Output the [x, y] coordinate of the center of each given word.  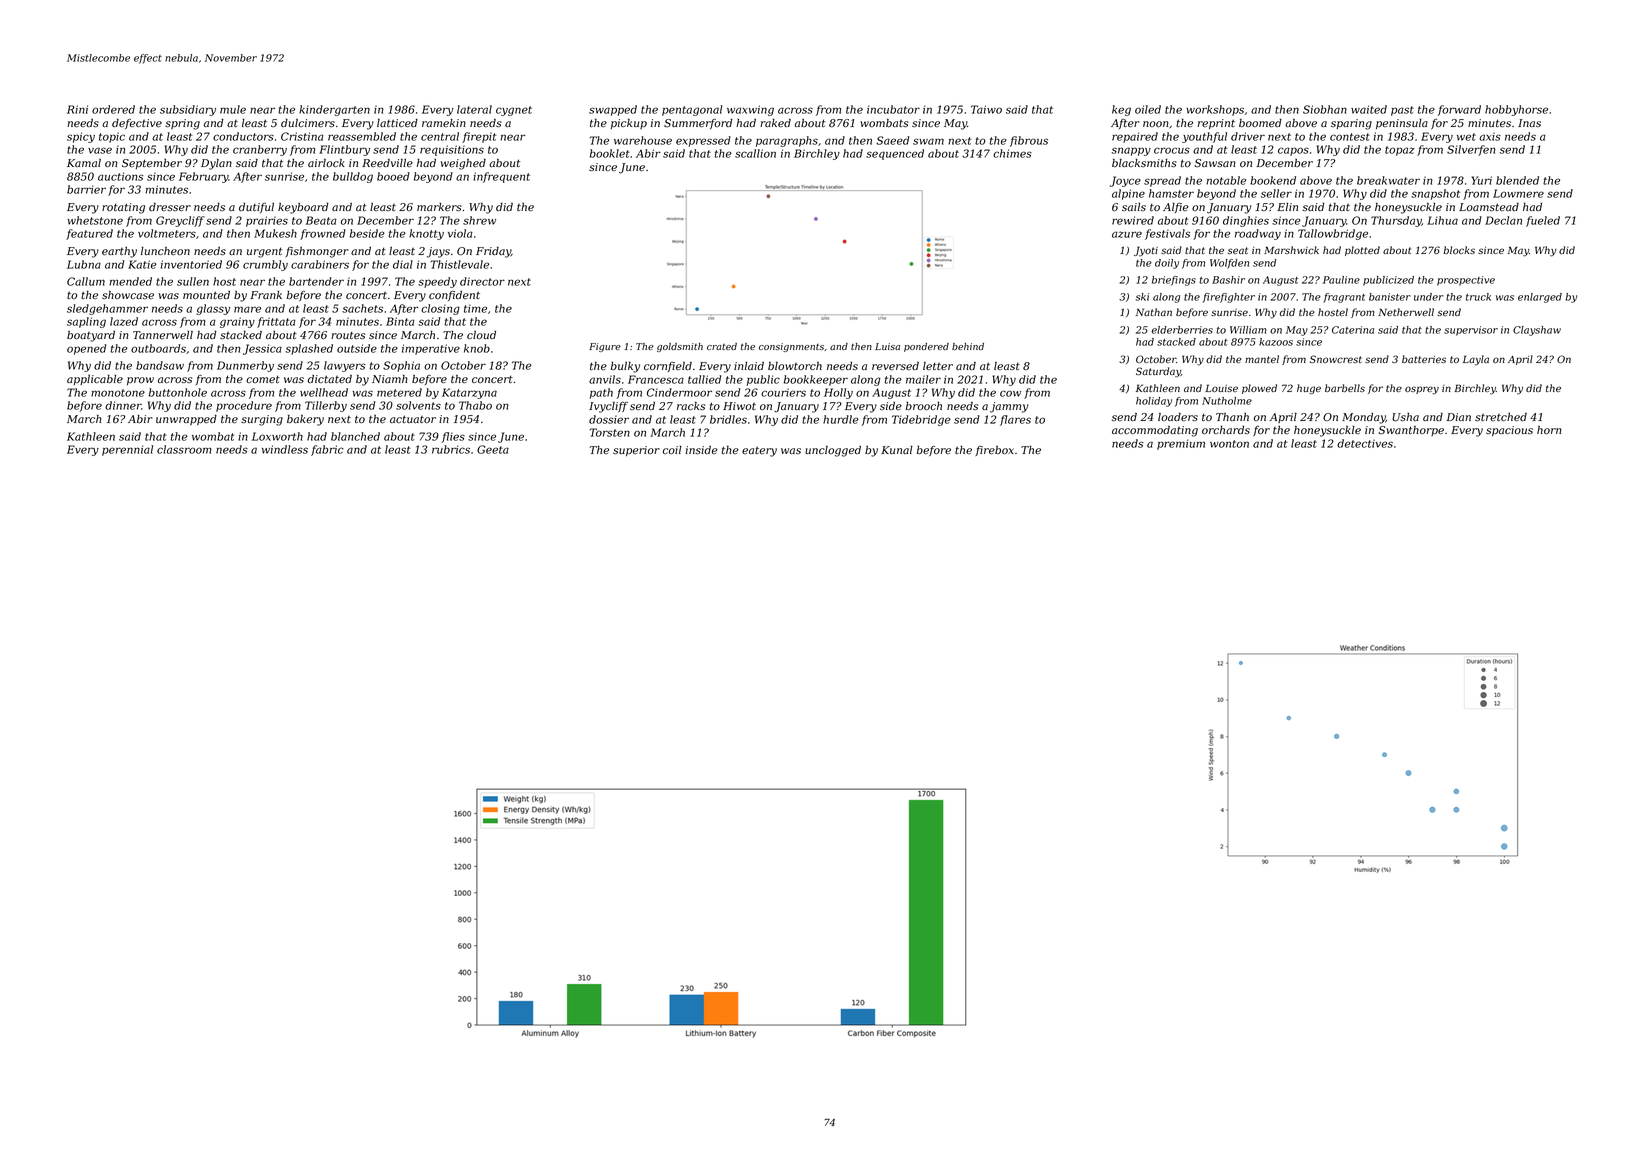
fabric [327, 450]
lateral [474, 109]
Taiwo [986, 109]
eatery [759, 452]
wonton [1229, 444]
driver [1248, 136]
